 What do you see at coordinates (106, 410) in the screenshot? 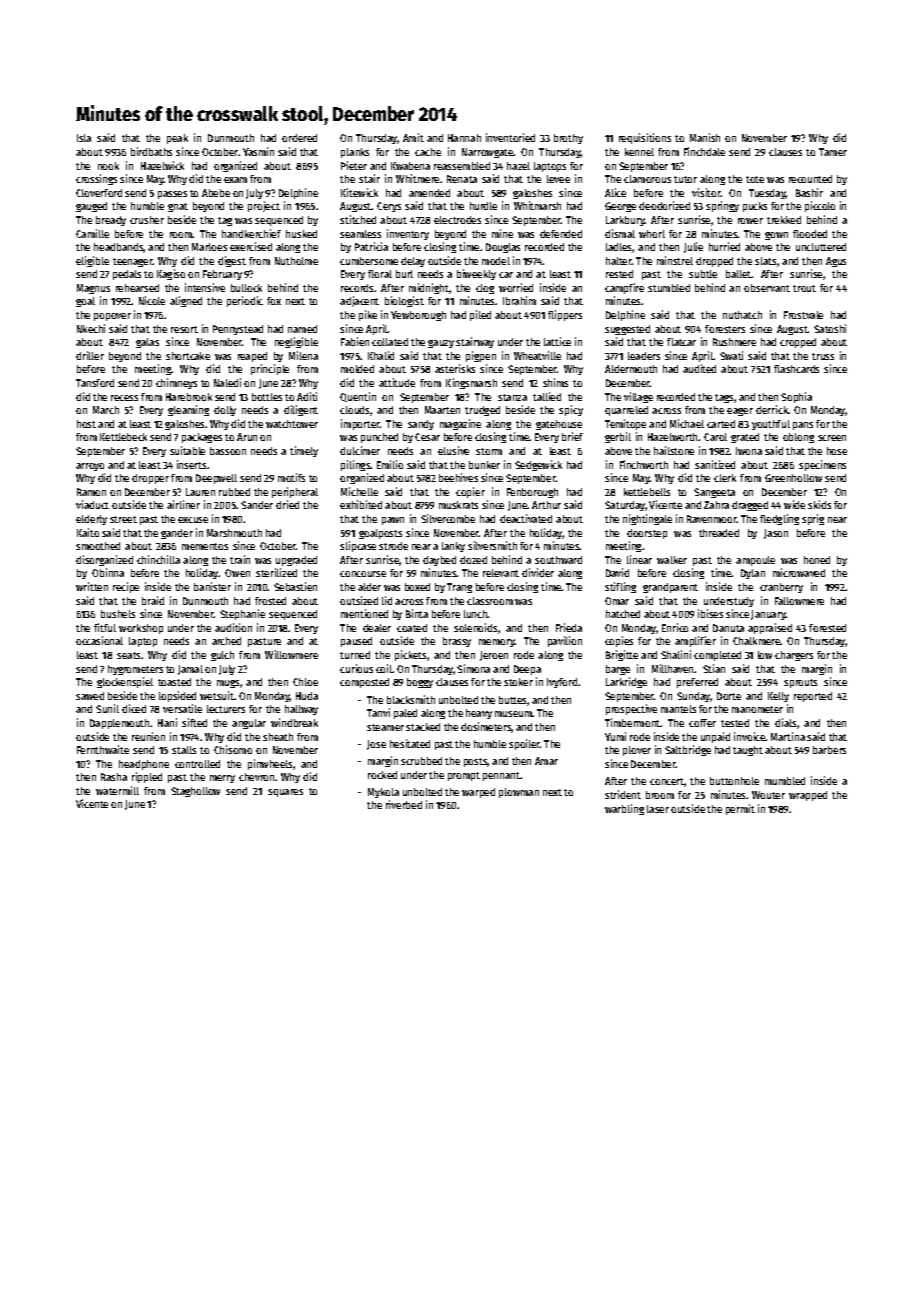
I see `March` at bounding box center [106, 410].
